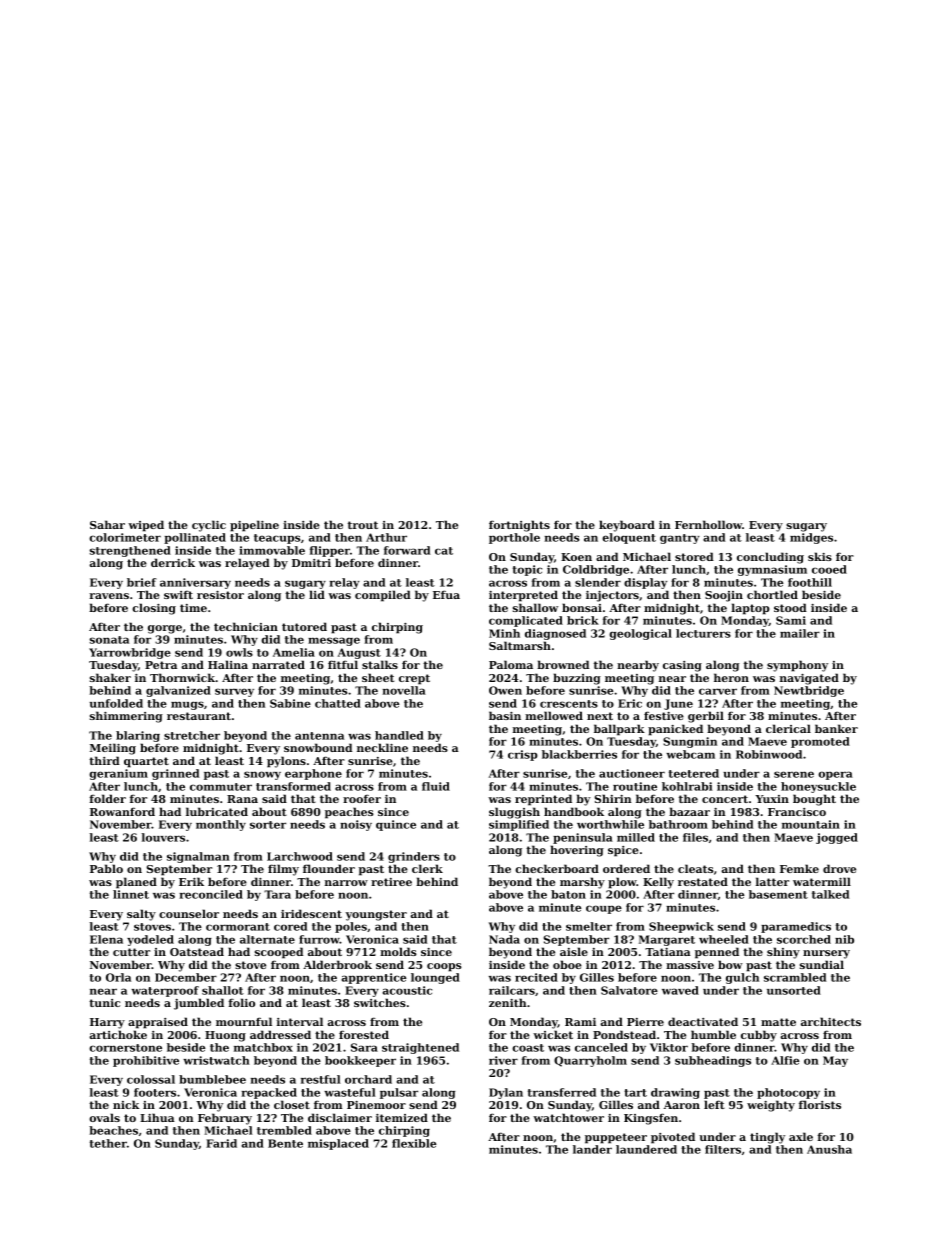 This screenshot has width=952, height=1233. I want to click on teacups, so click(277, 539).
